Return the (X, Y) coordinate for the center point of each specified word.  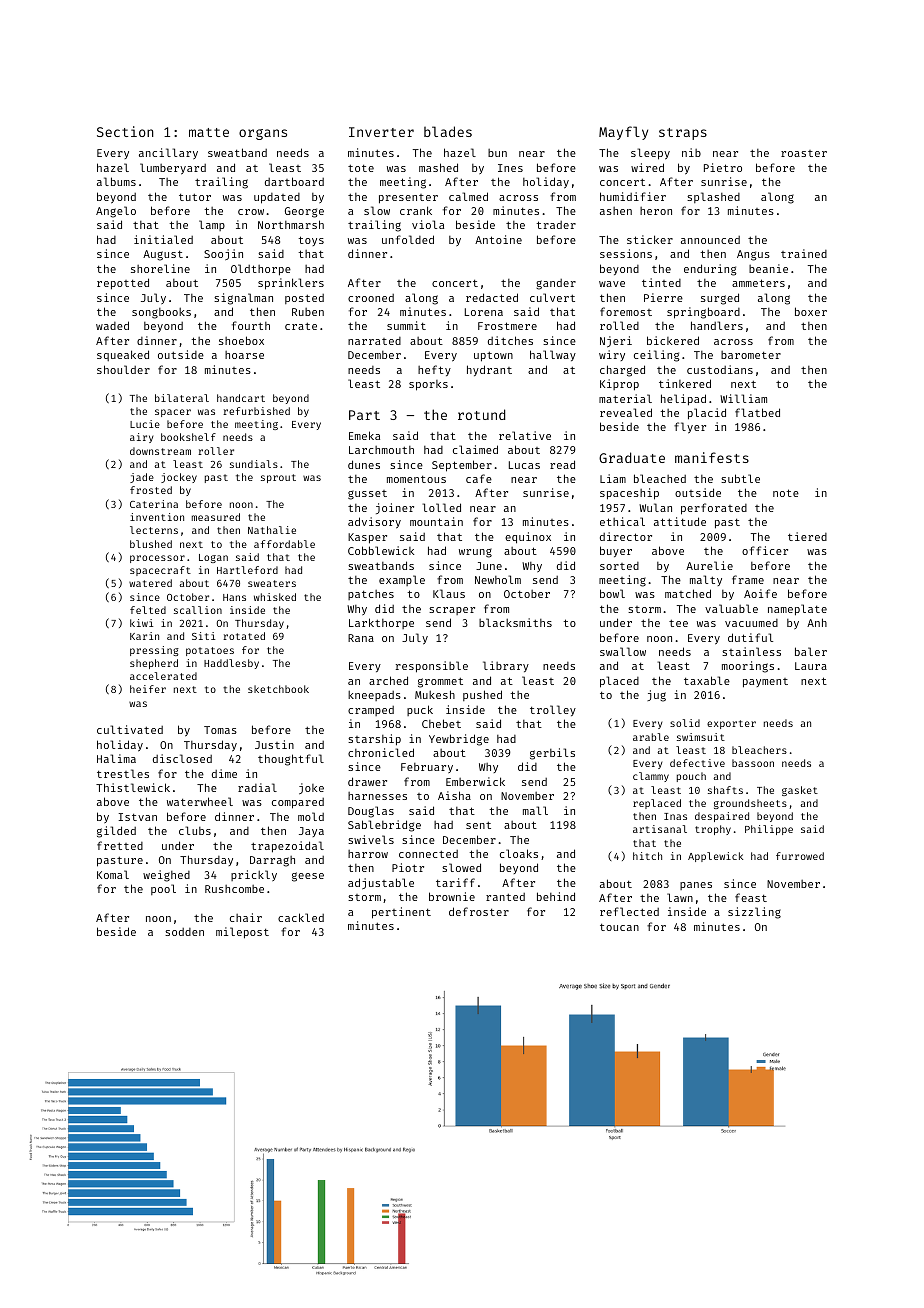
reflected (629, 911)
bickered (673, 340)
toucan (619, 927)
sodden (184, 932)
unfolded (408, 239)
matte (209, 132)
